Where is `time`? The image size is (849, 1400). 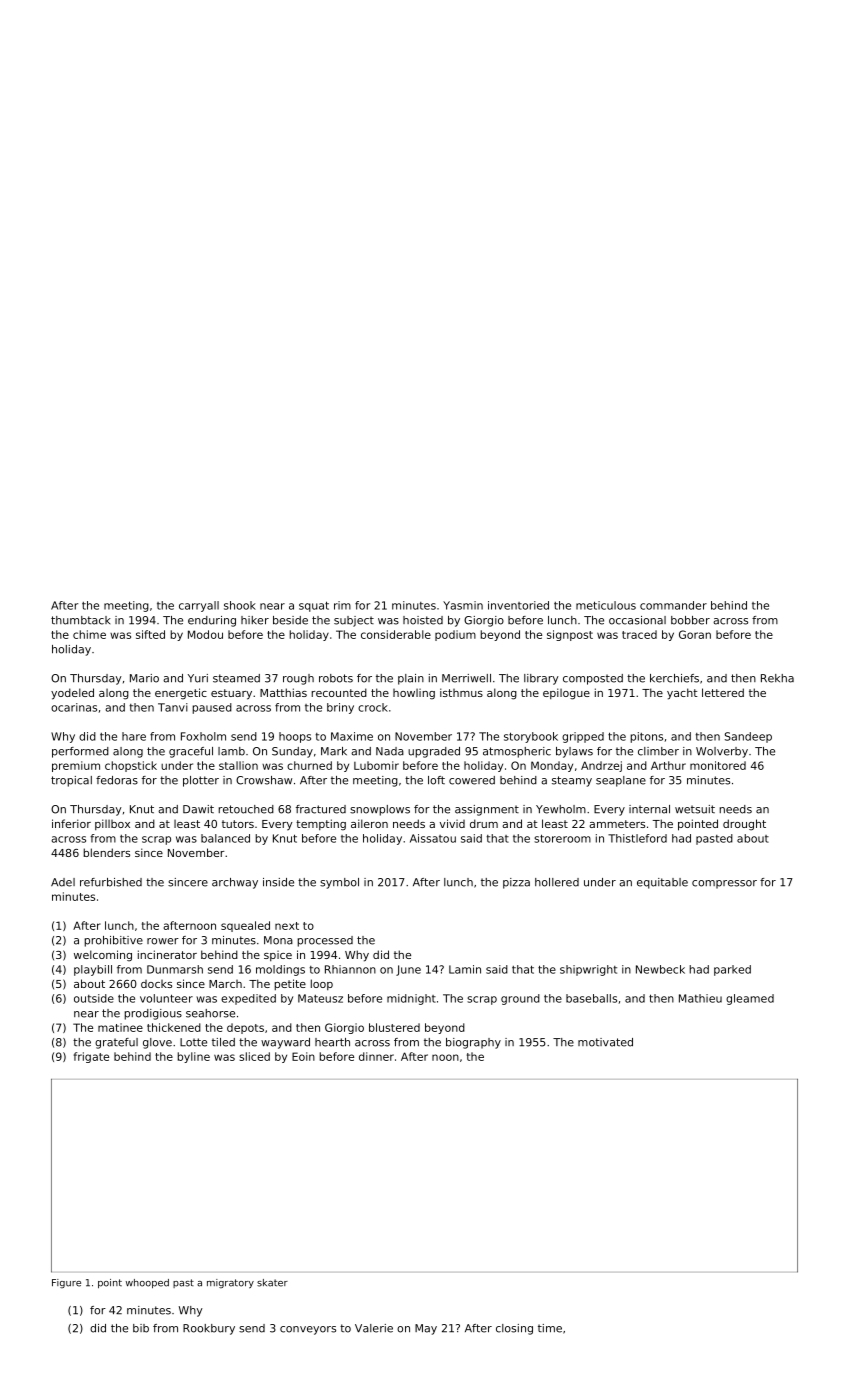
time is located at coordinates (550, 1328).
